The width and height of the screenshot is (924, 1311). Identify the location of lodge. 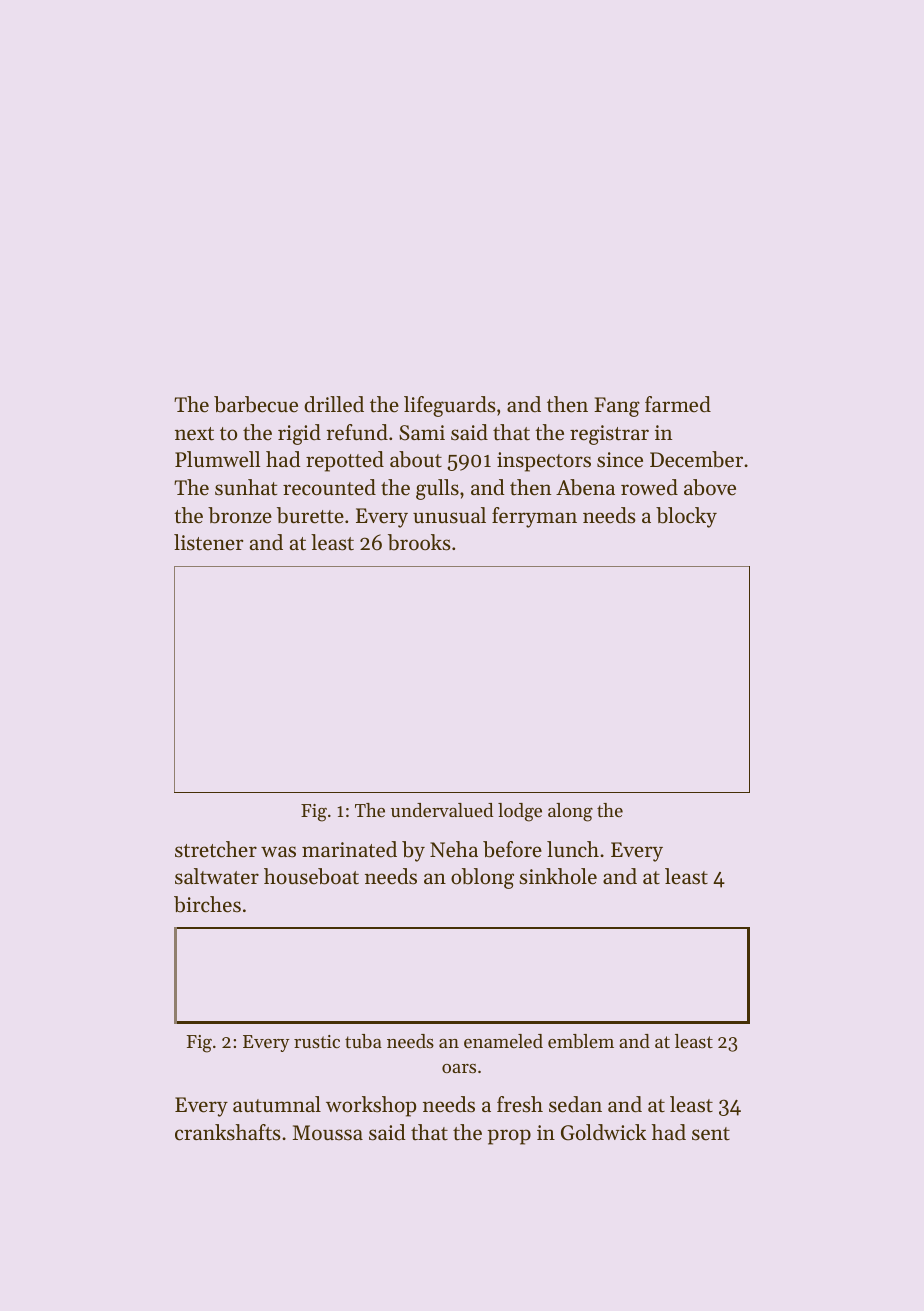
(520, 812).
